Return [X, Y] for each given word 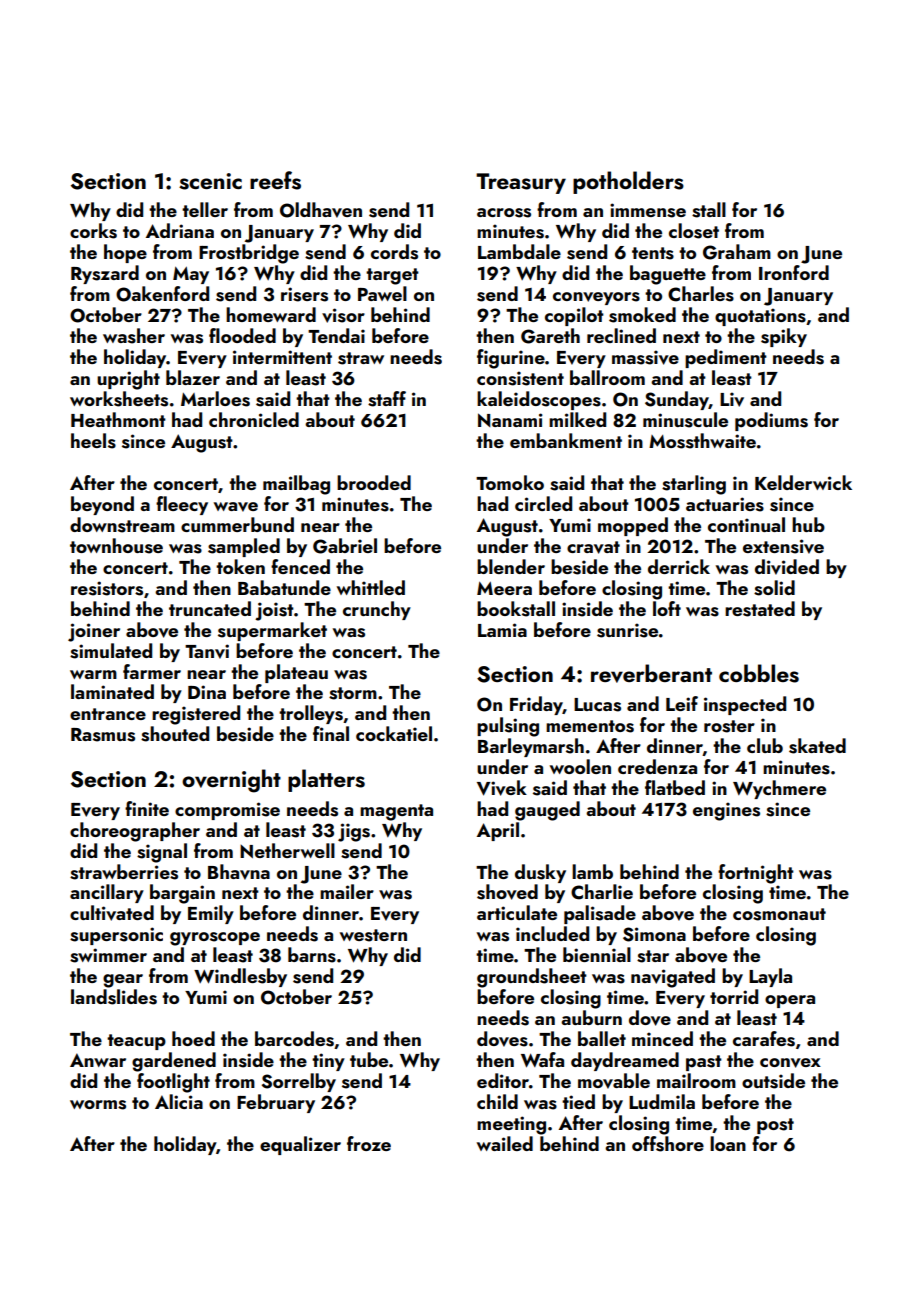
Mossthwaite [702, 441]
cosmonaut [779, 914]
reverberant [651, 673]
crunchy [377, 610]
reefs [275, 180]
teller [205, 209]
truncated [210, 608]
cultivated [112, 913]
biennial [597, 954]
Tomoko [510, 482]
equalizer [300, 1145]
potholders [628, 182]
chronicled [254, 419]
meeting [511, 1125]
